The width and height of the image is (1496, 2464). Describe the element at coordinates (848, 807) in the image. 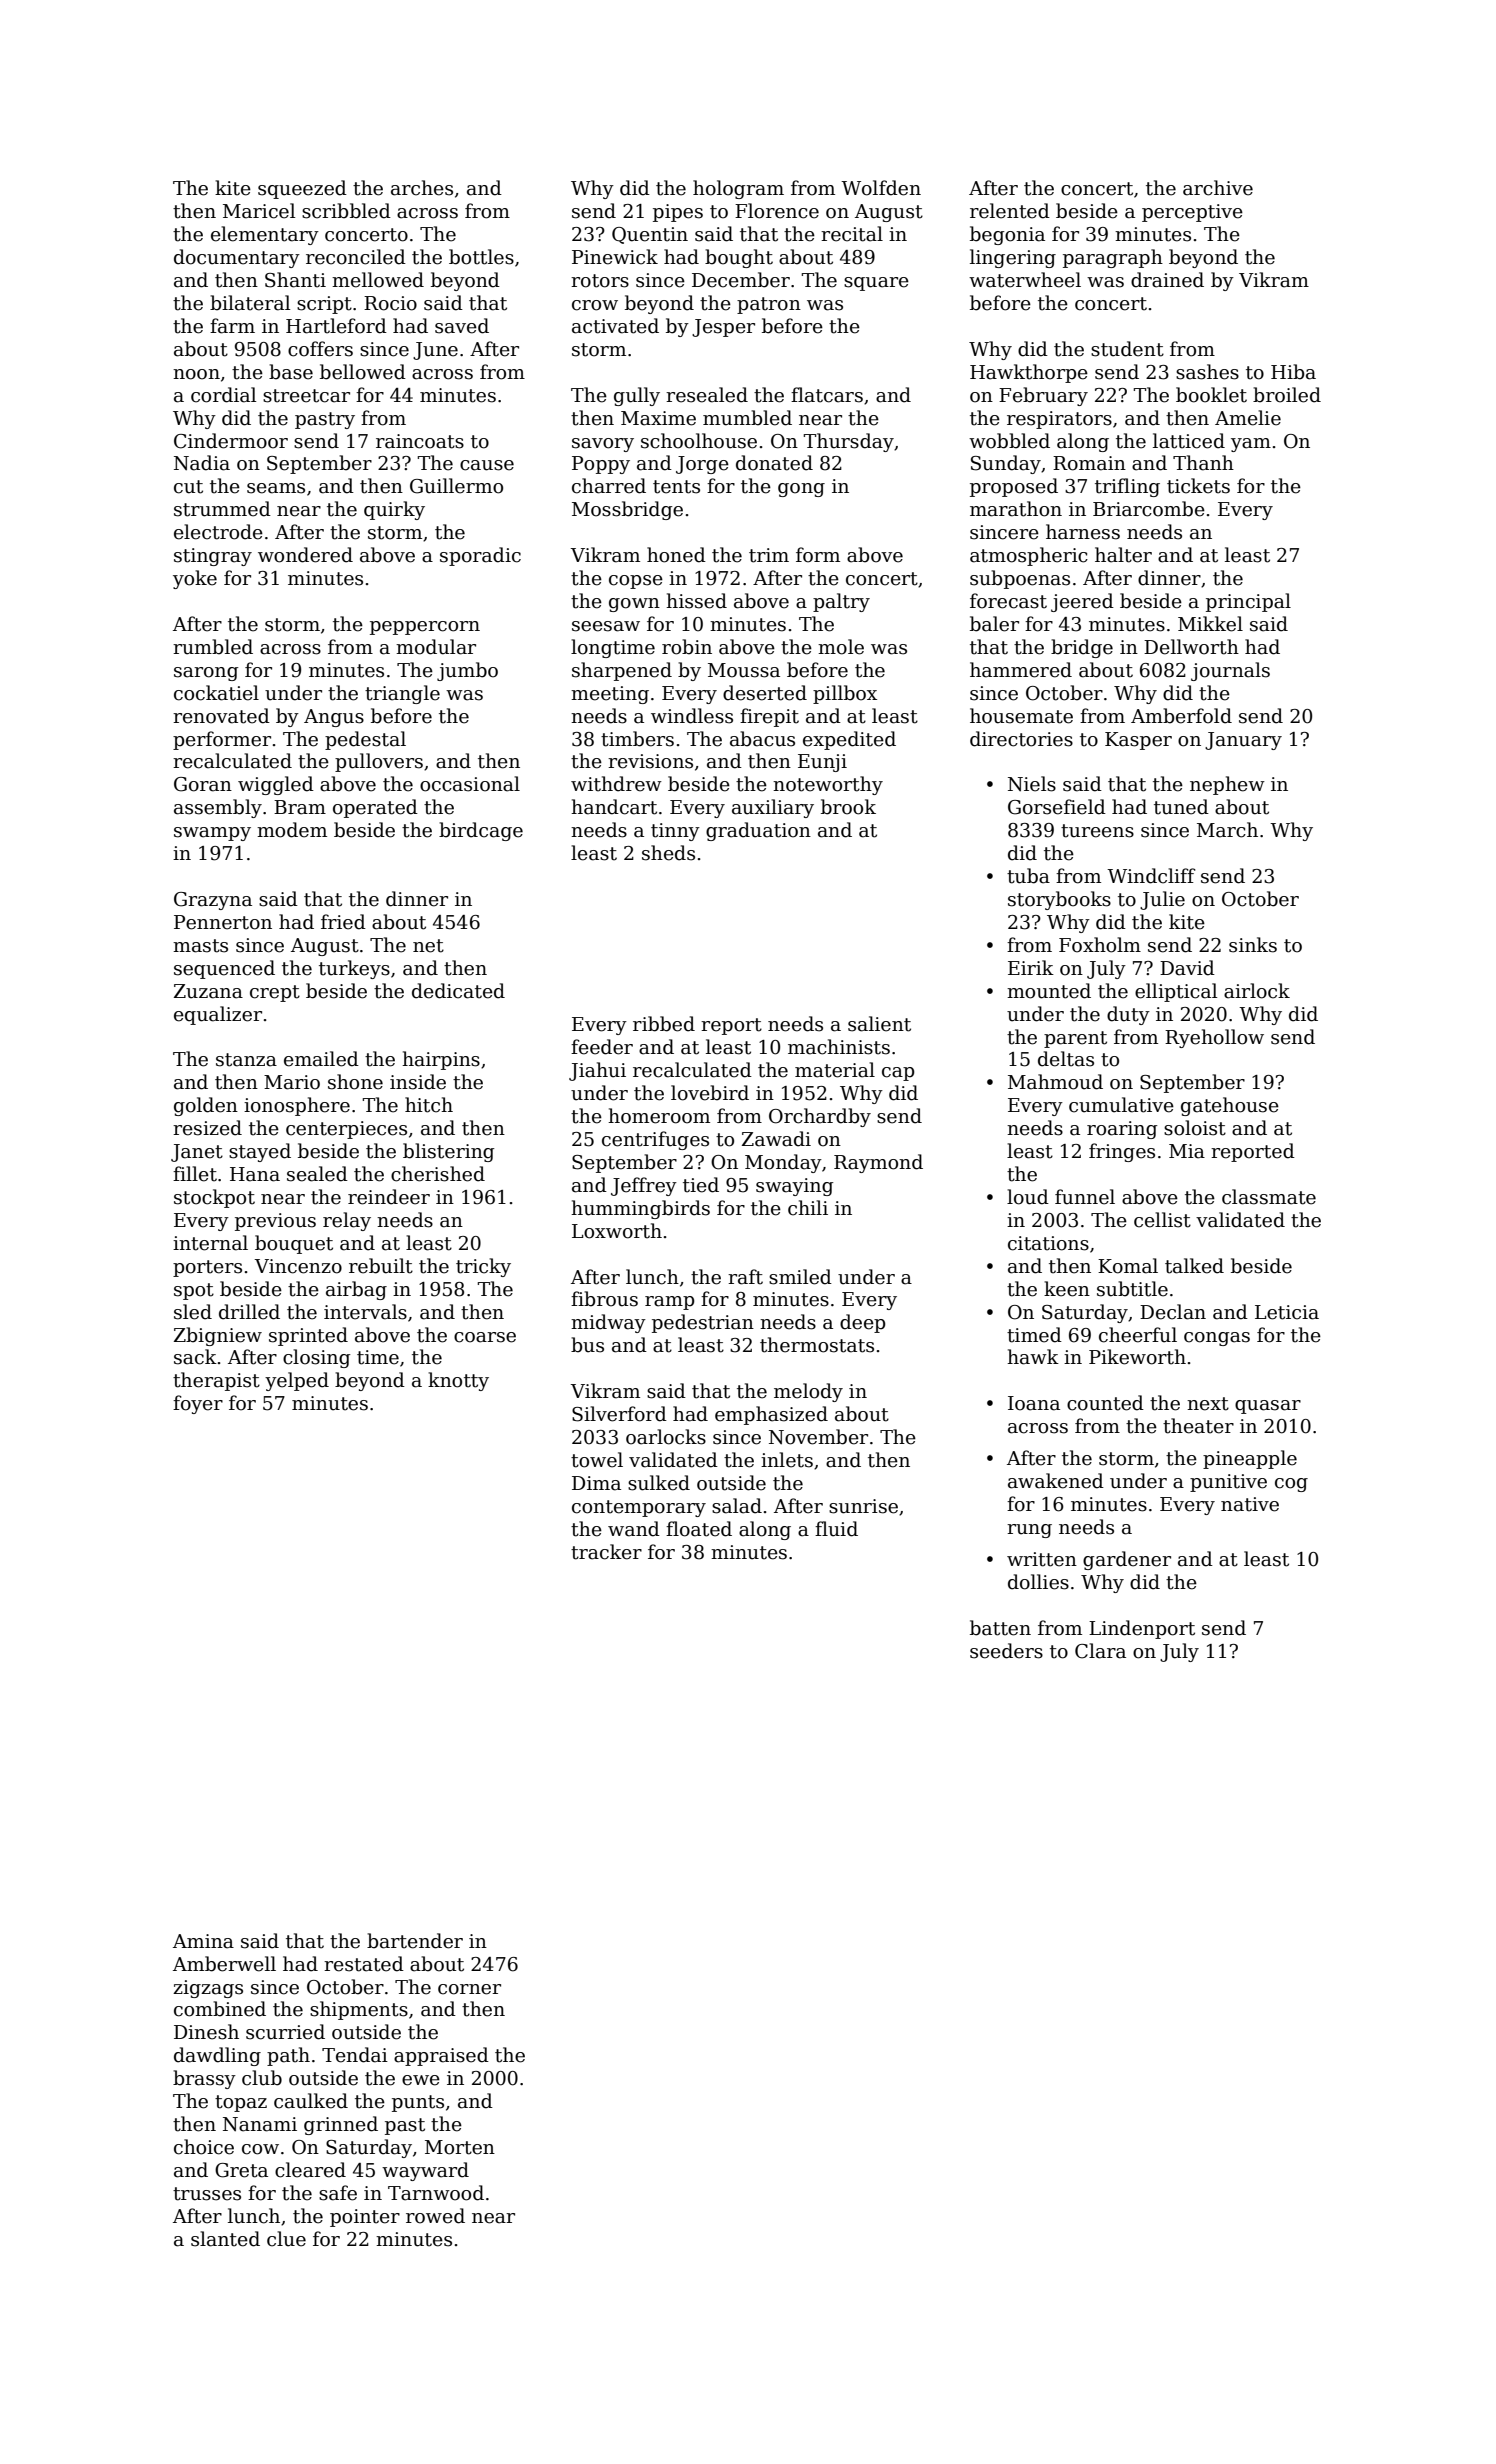

I see `brook` at that location.
